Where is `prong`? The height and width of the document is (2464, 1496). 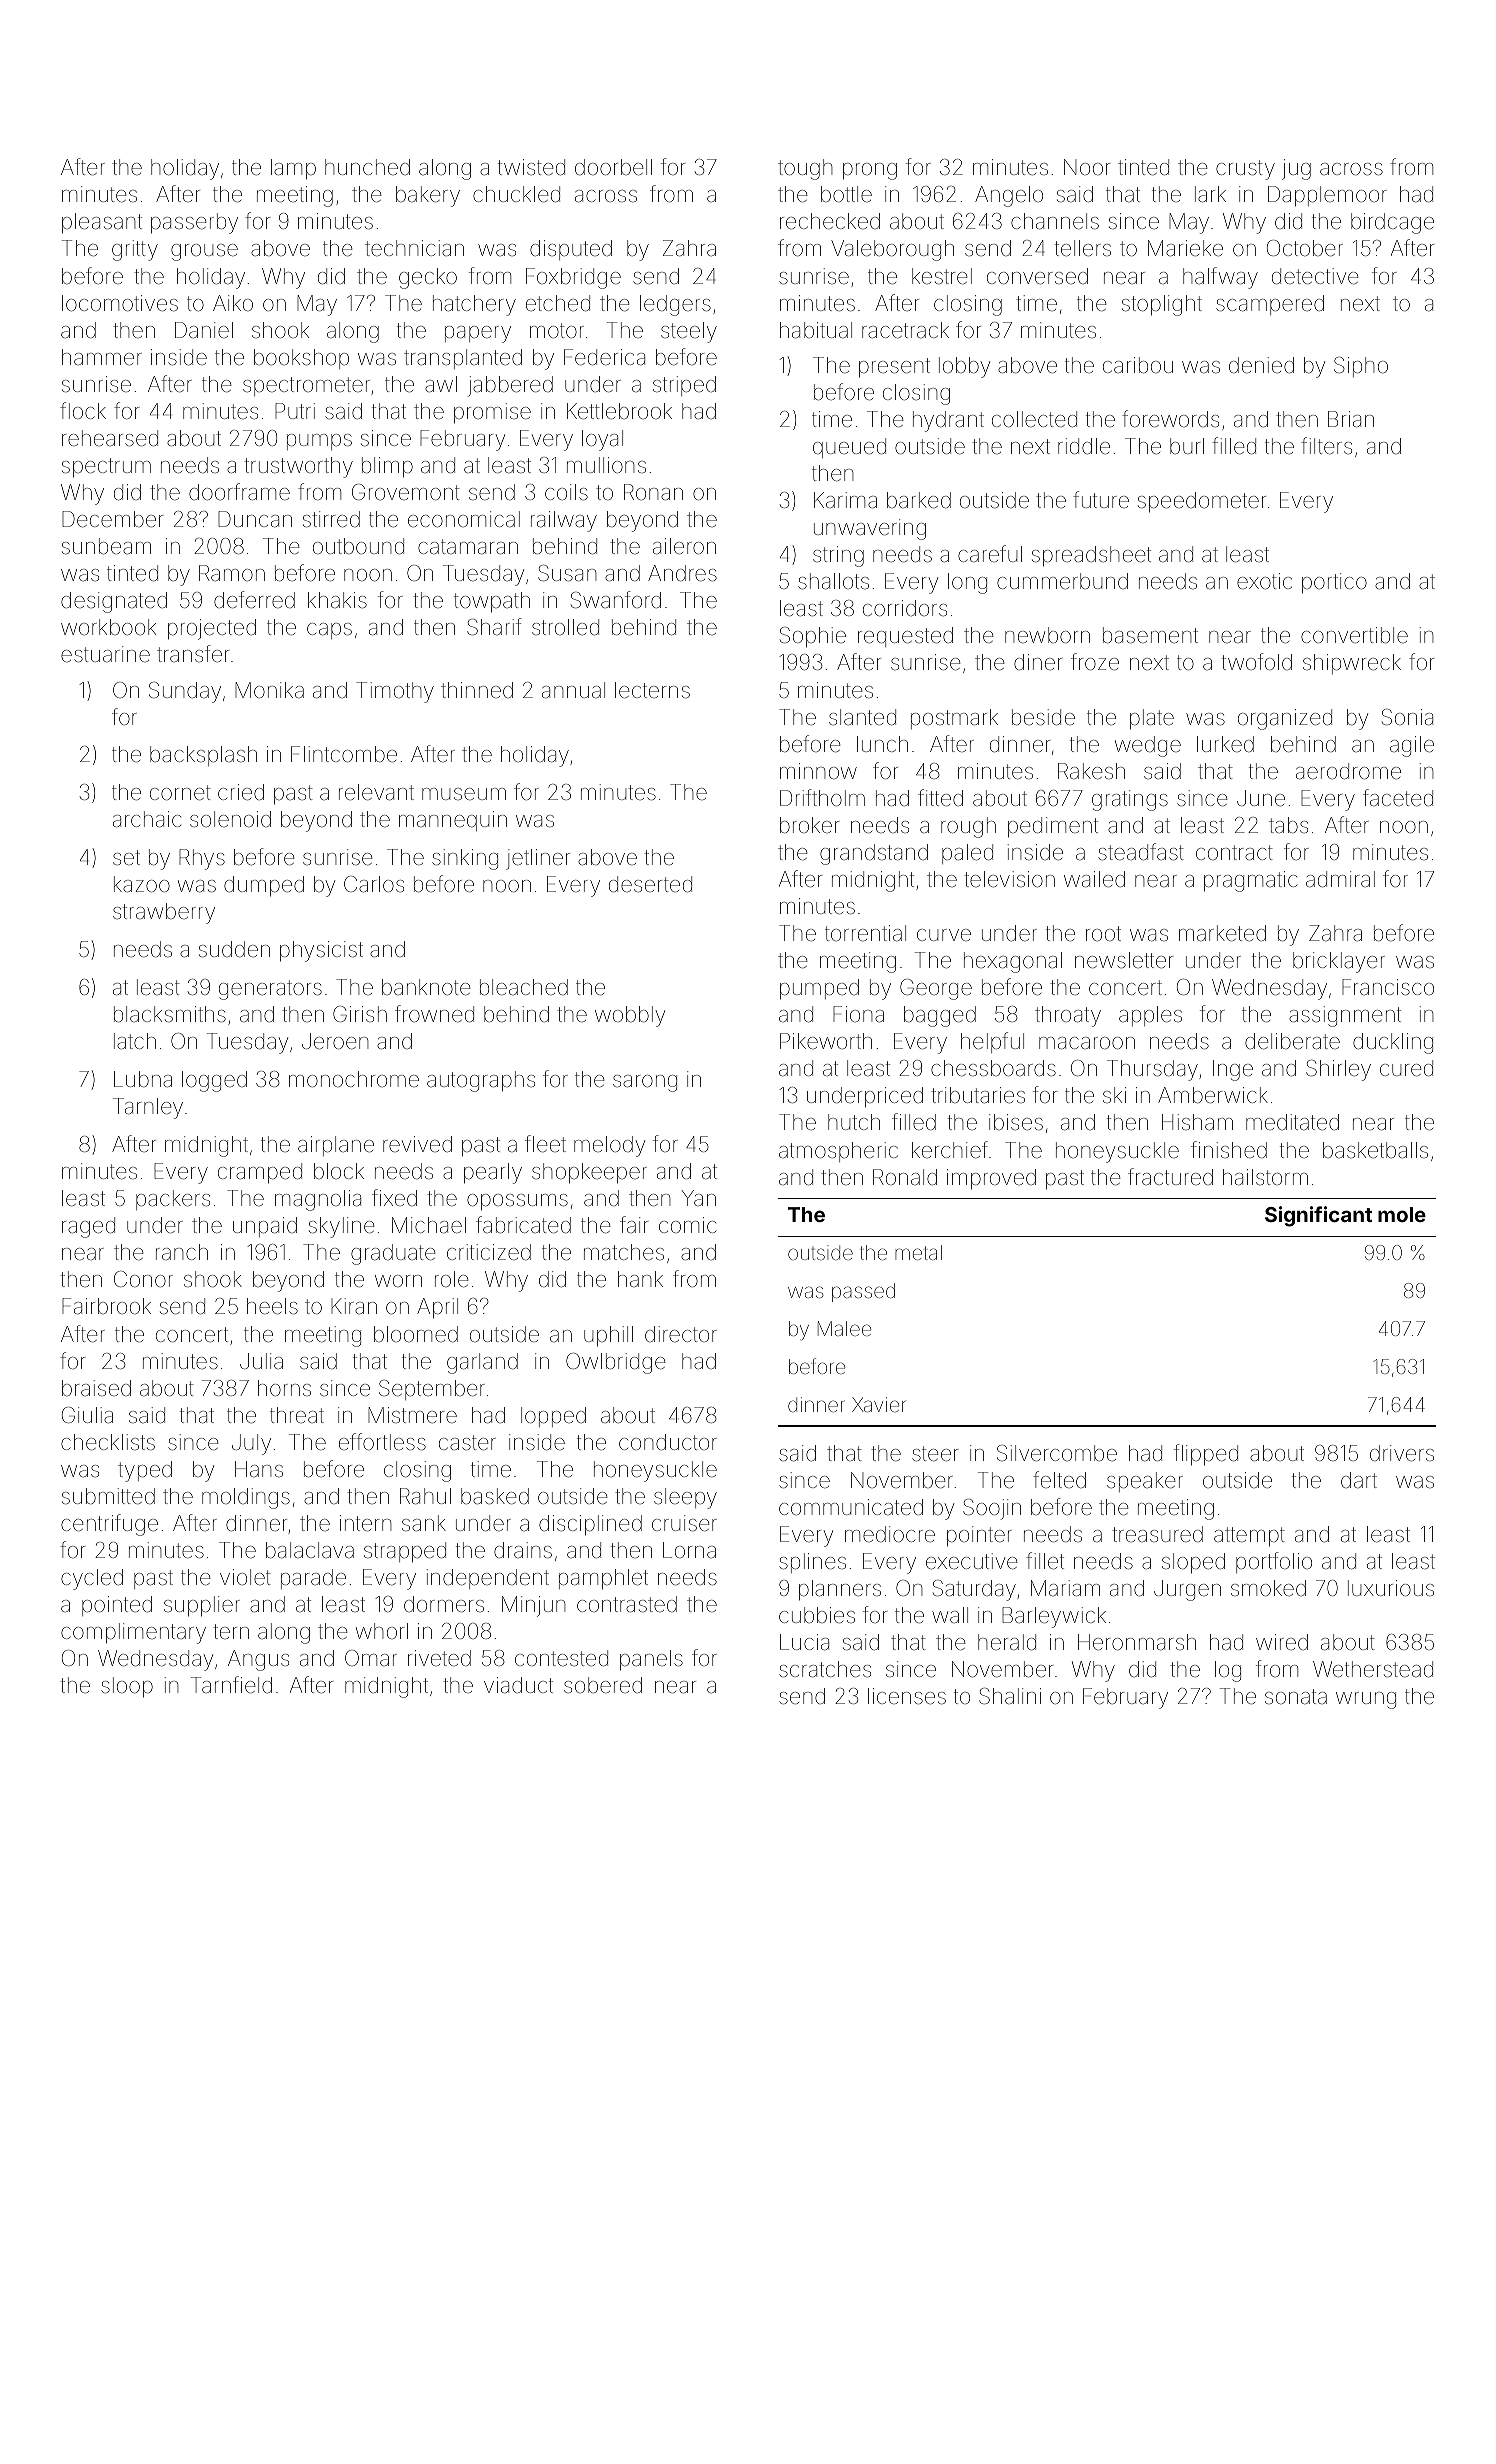 prong is located at coordinates (870, 171).
